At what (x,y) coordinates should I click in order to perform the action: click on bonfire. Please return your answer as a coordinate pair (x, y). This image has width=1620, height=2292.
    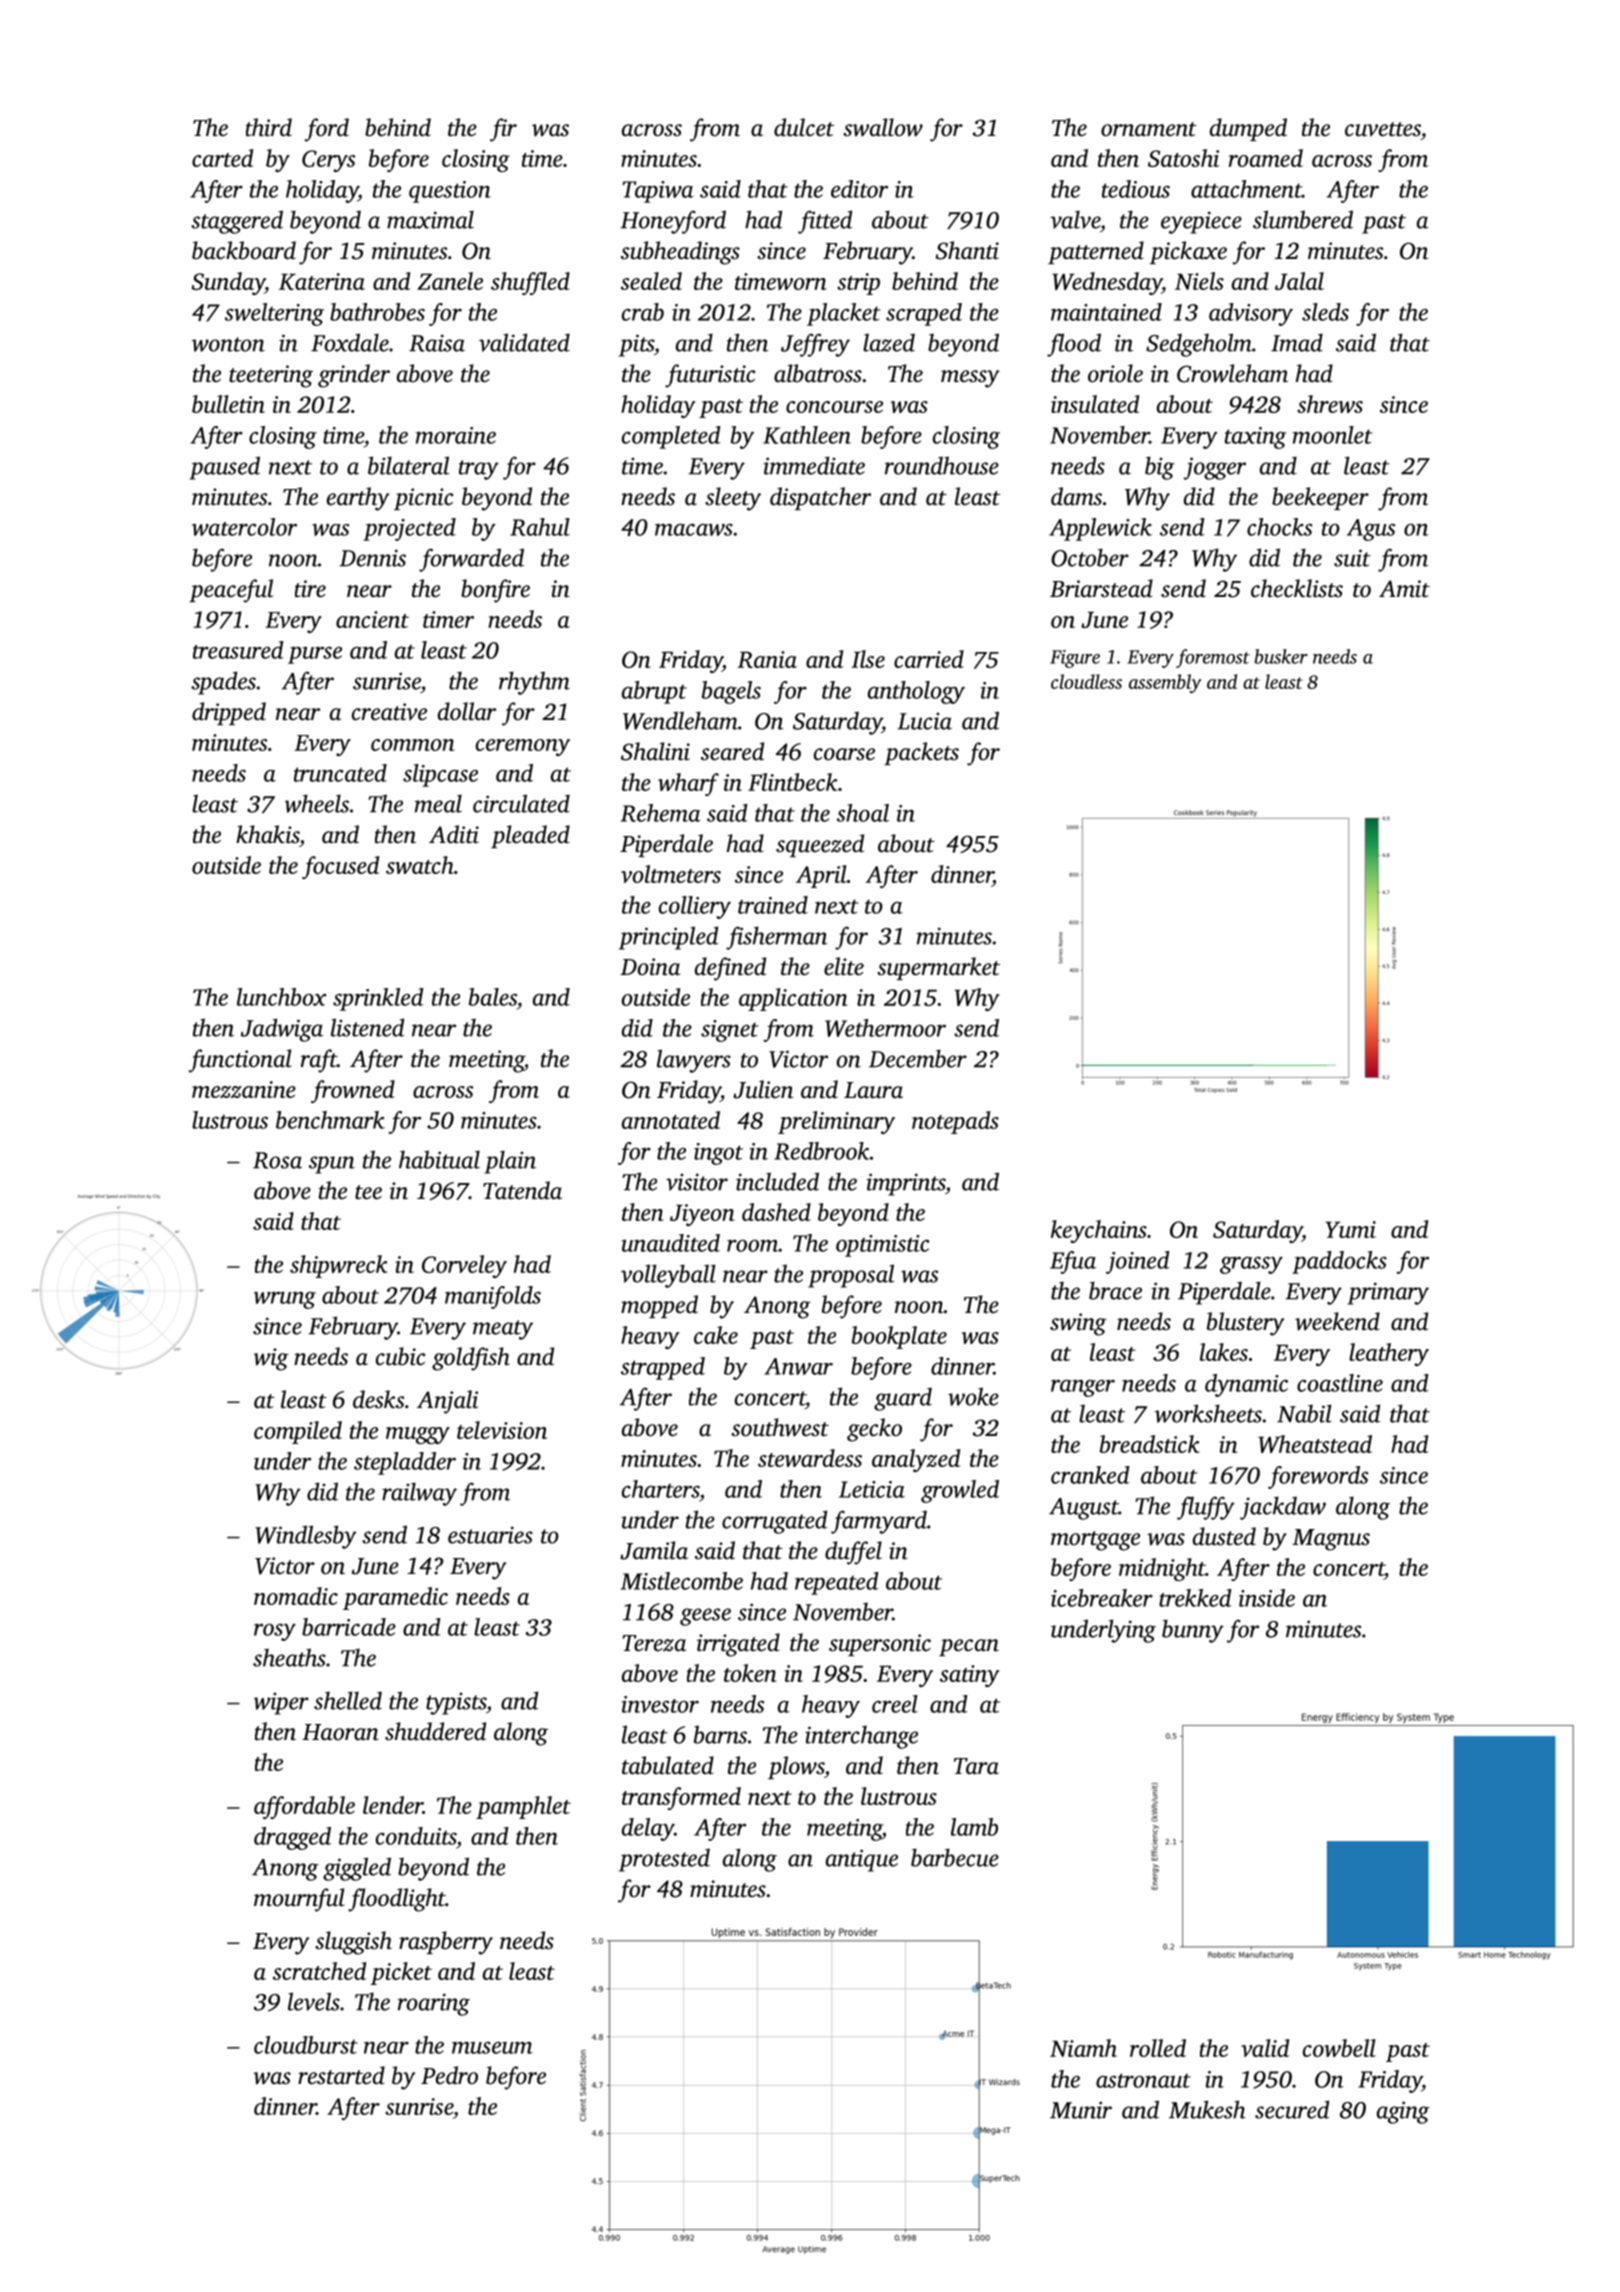
    Looking at the image, I should click on (495, 591).
